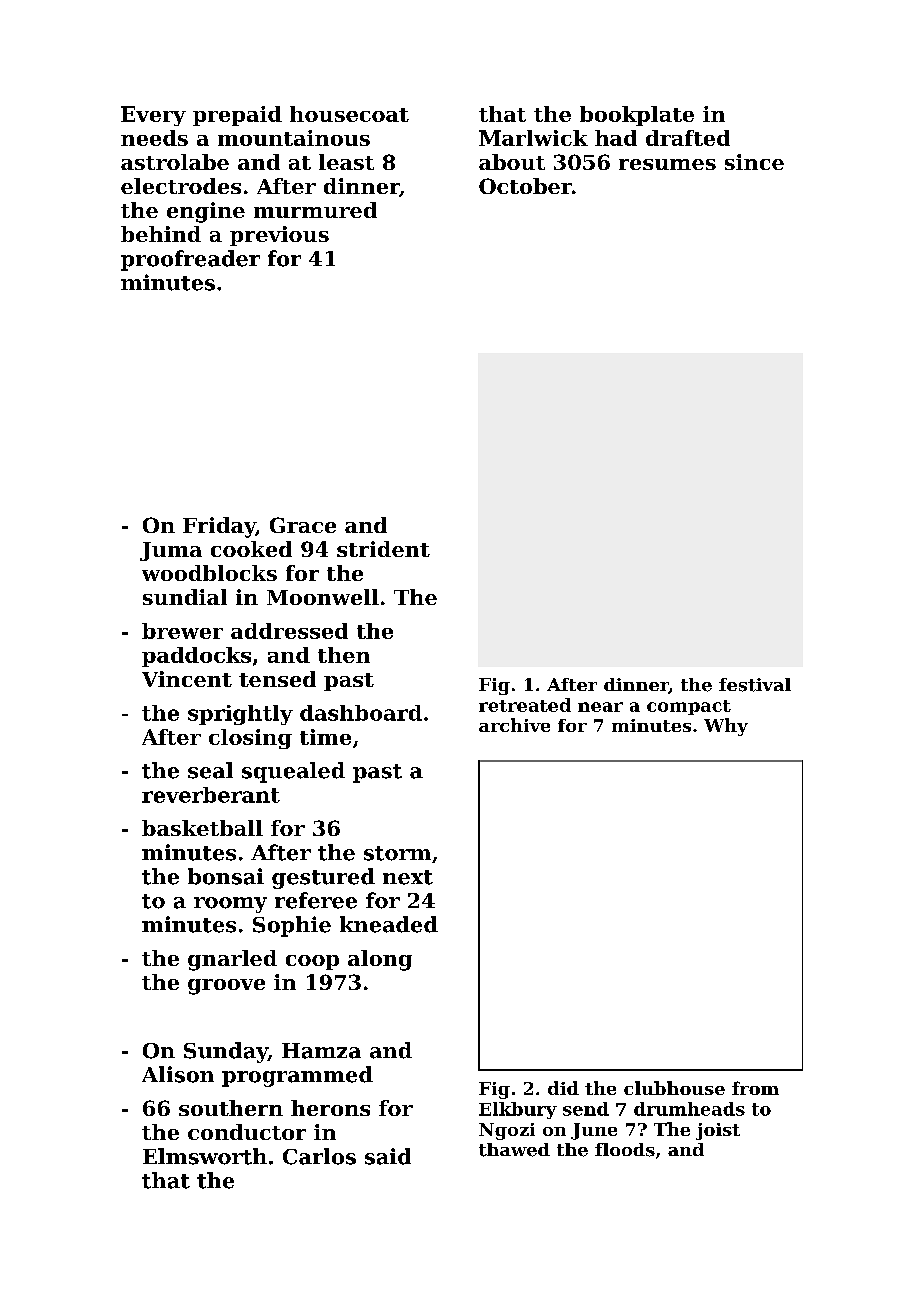 This screenshot has width=924, height=1311. I want to click on compact, so click(689, 707).
